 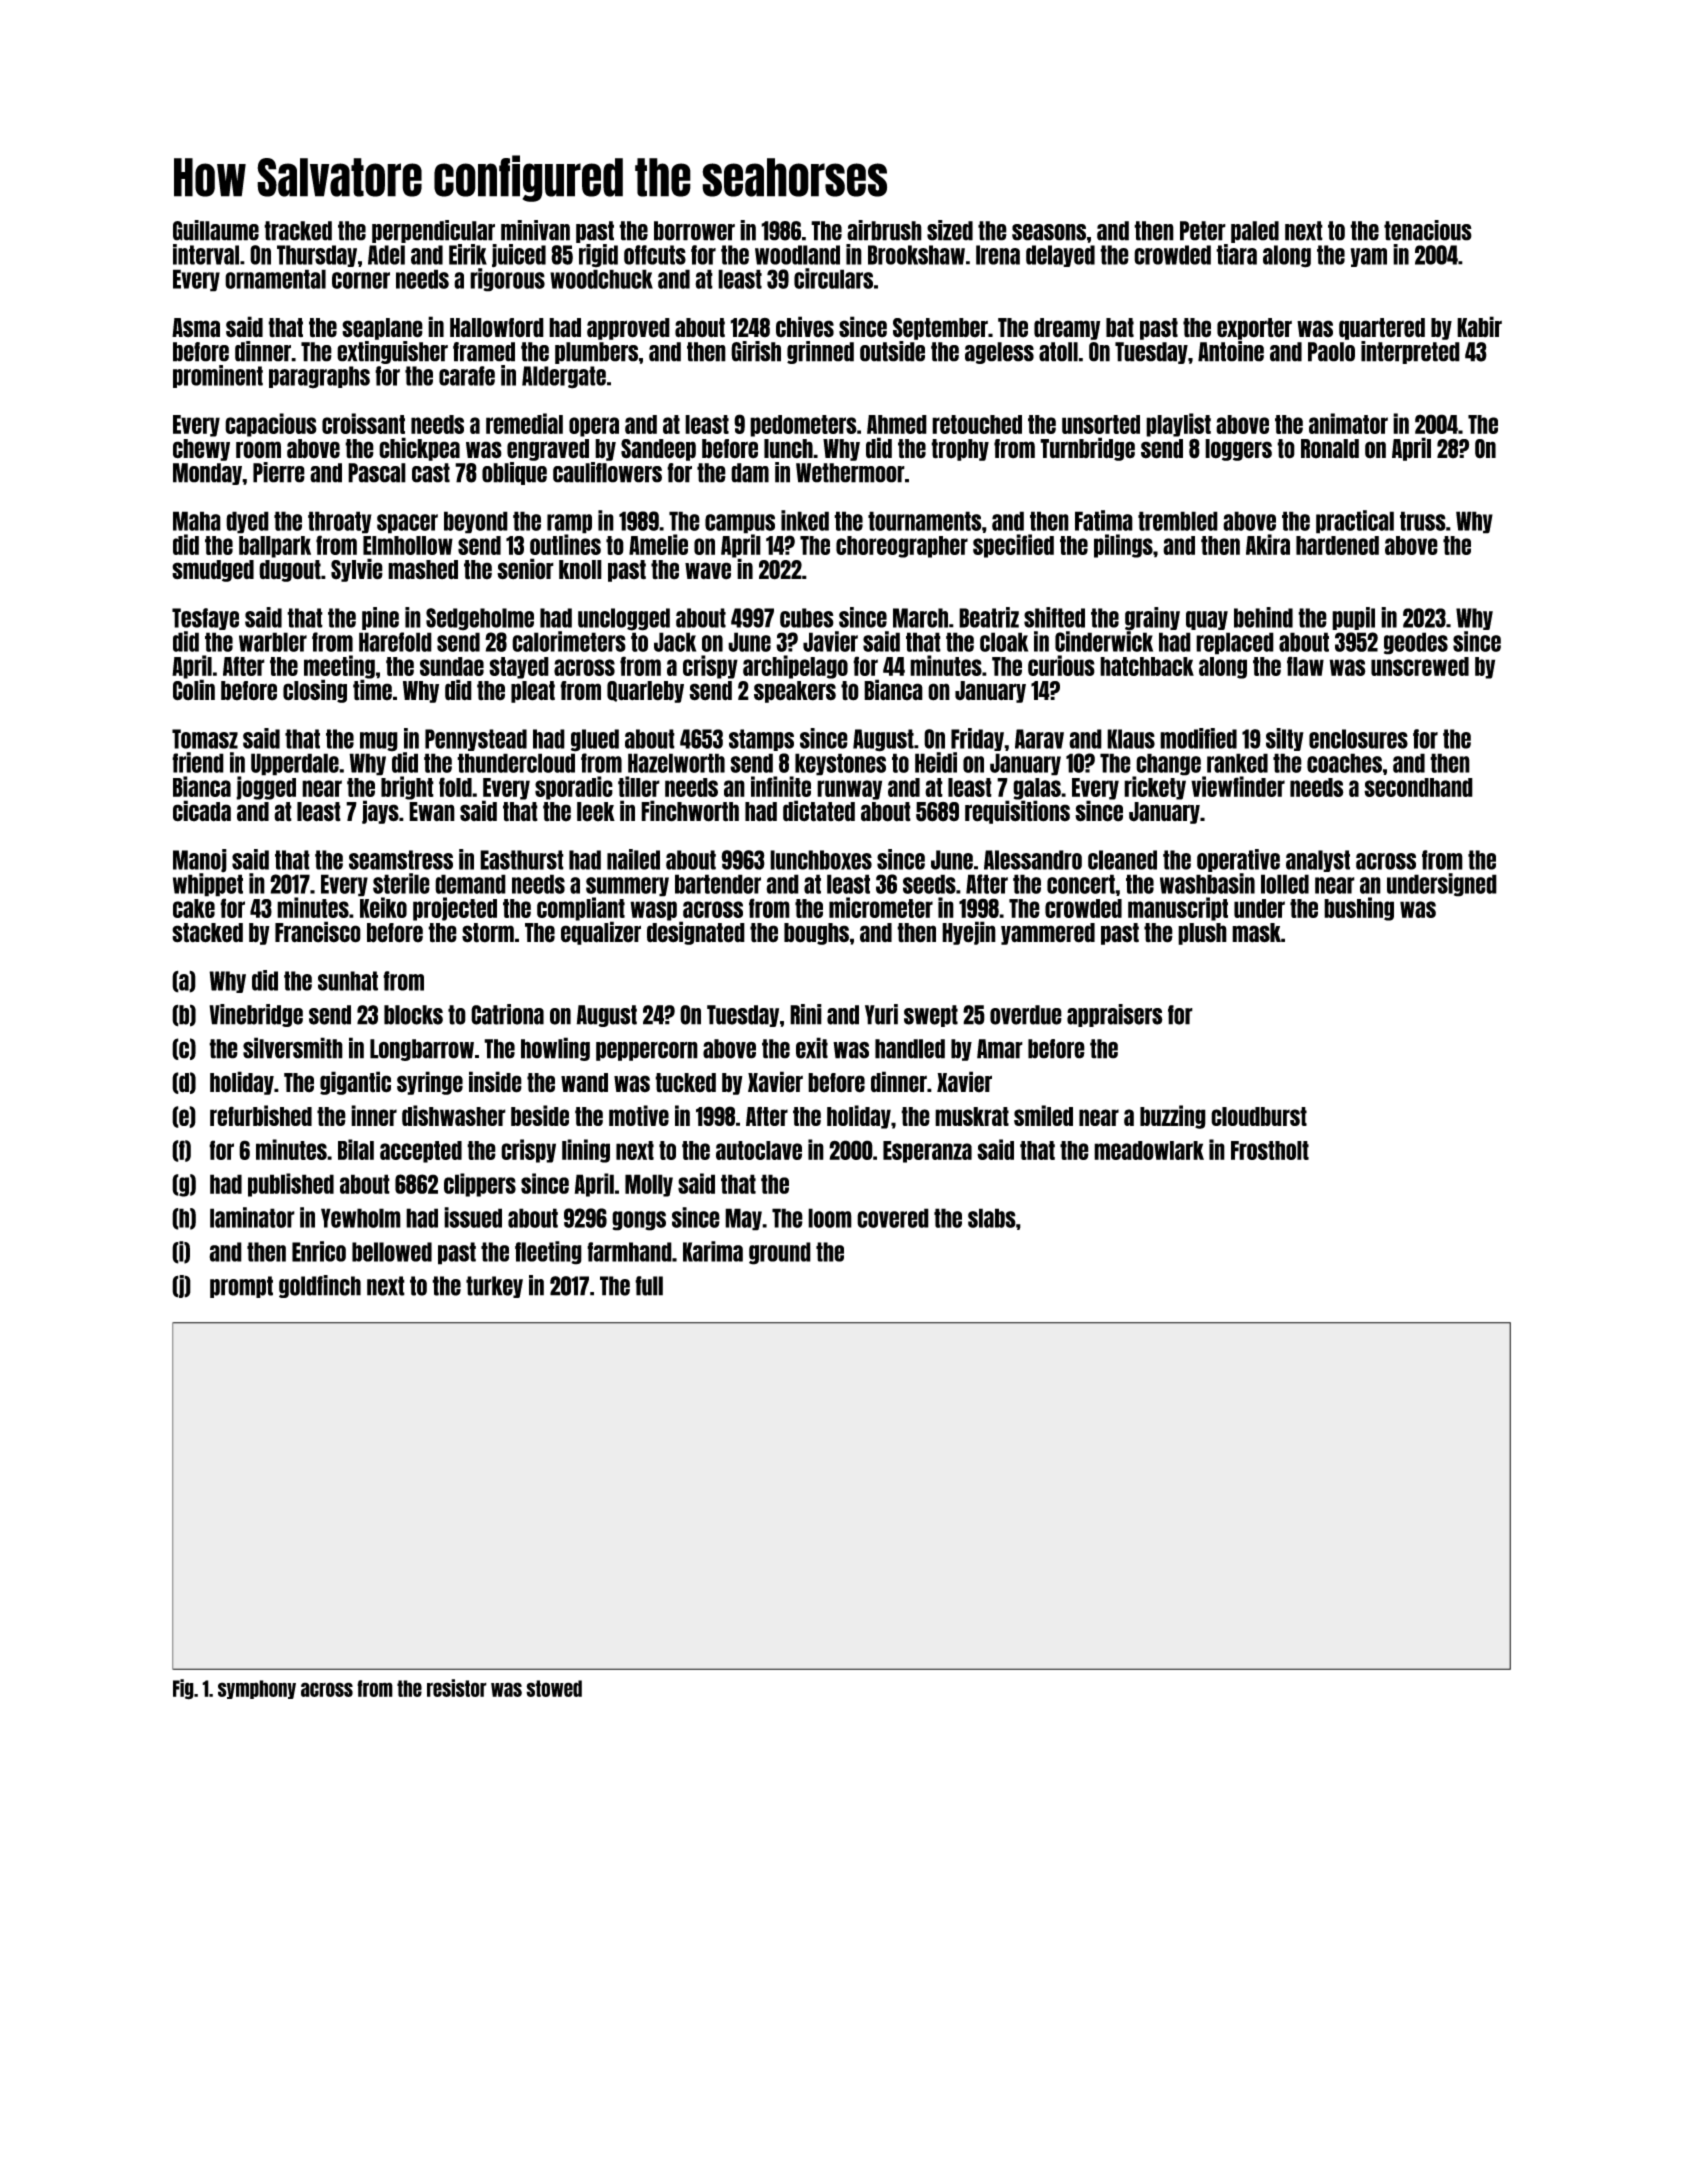 What do you see at coordinates (457, 1688) in the page?
I see `resistor` at bounding box center [457, 1688].
